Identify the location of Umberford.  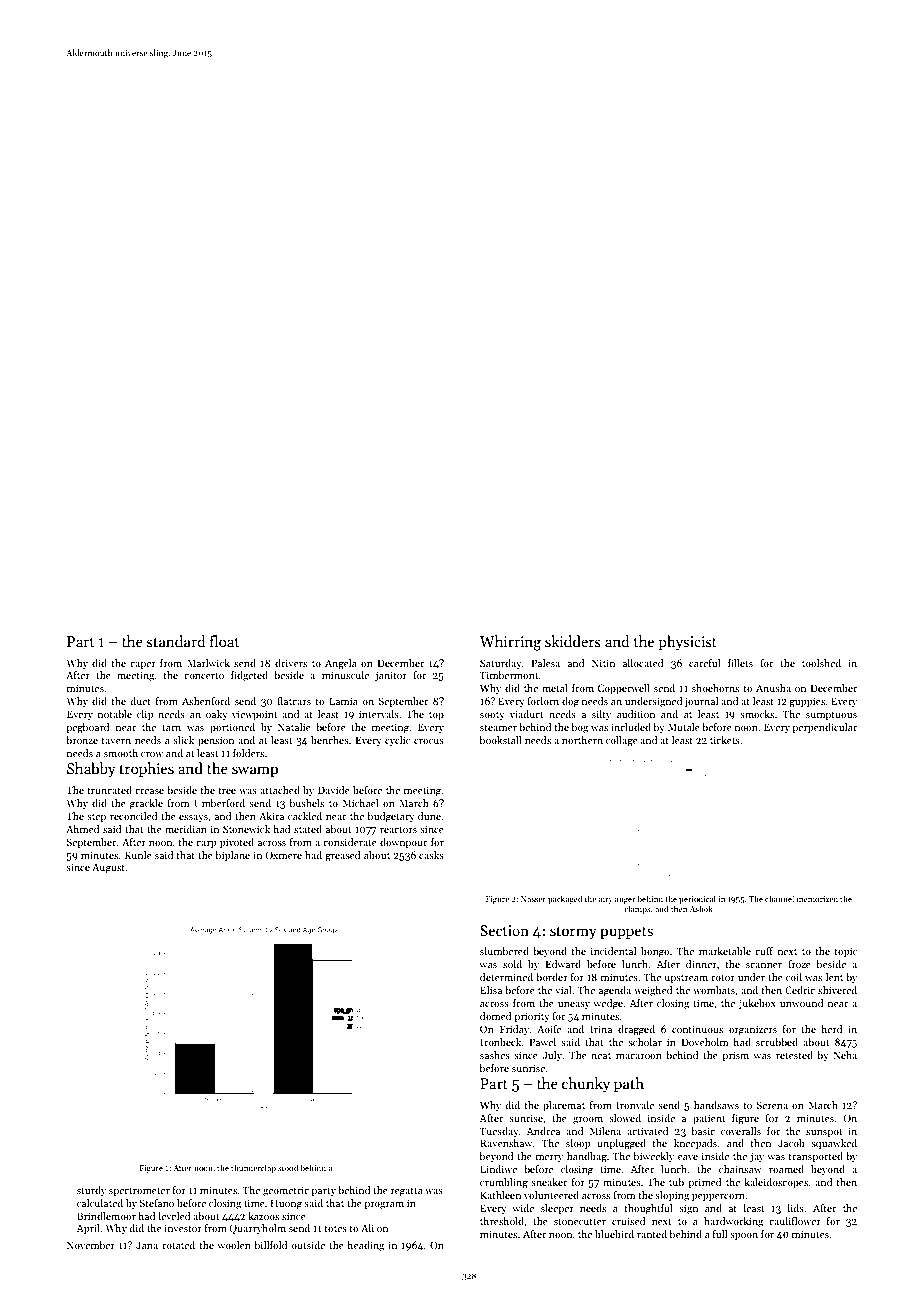
(219, 803).
